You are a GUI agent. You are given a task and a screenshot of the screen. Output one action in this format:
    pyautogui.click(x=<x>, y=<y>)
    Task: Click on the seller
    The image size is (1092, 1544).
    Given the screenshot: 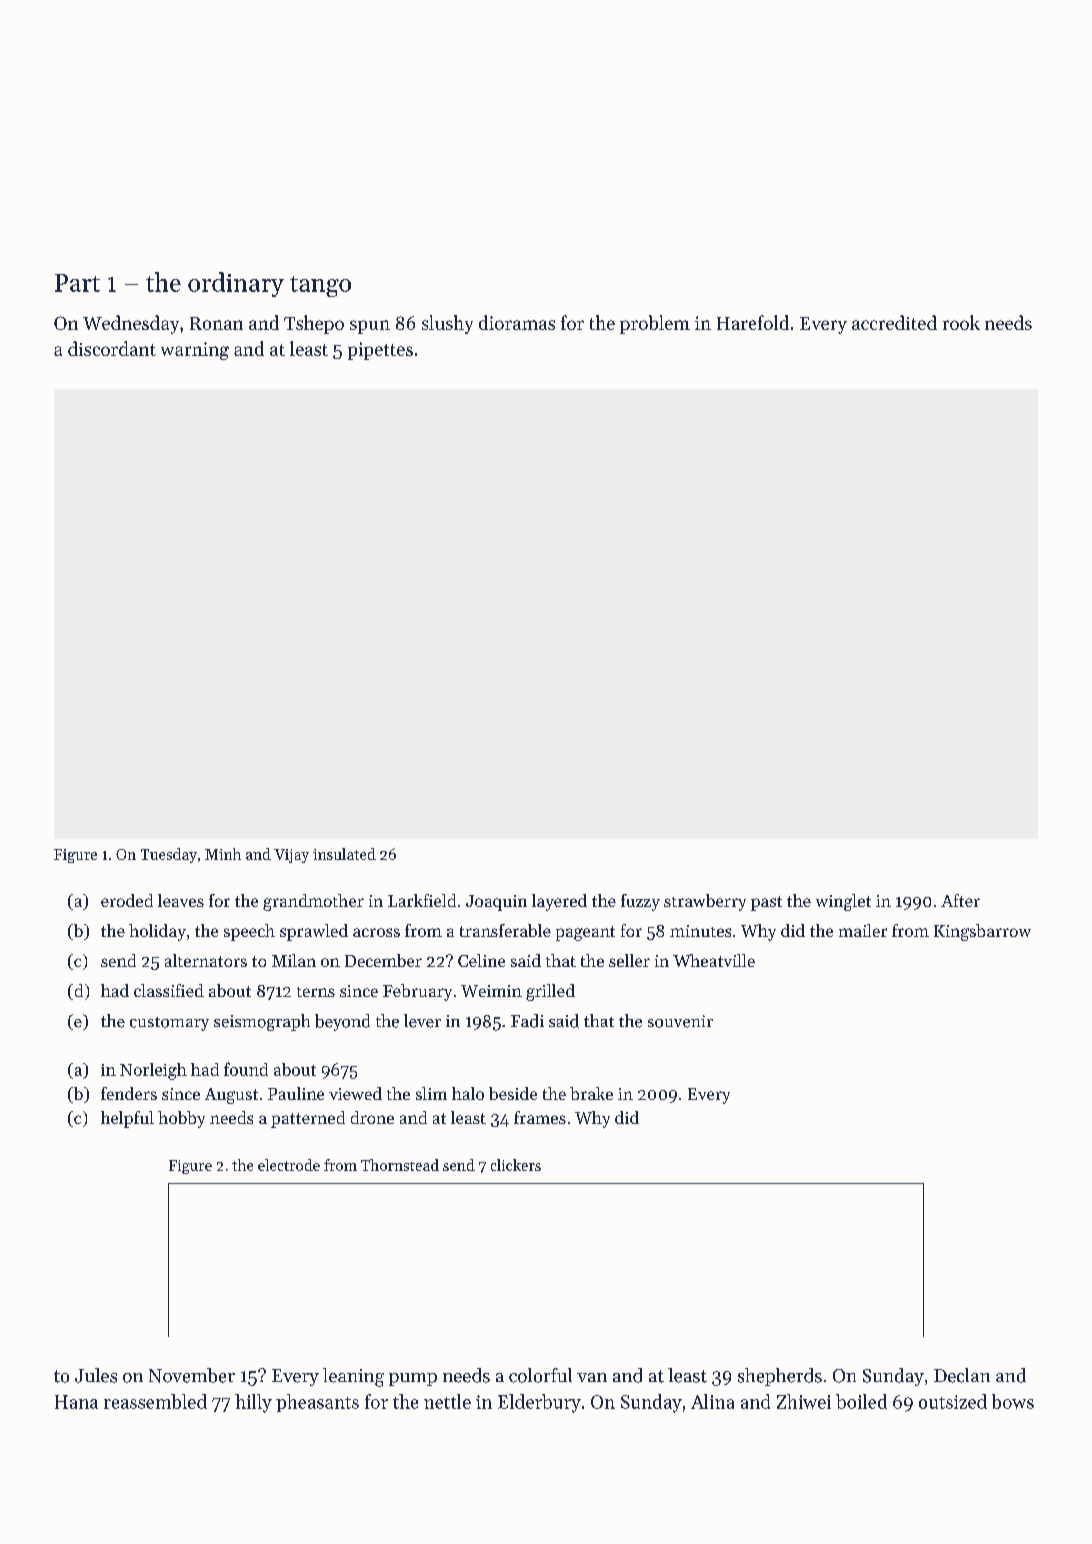 What is the action you would take?
    pyautogui.click(x=629, y=960)
